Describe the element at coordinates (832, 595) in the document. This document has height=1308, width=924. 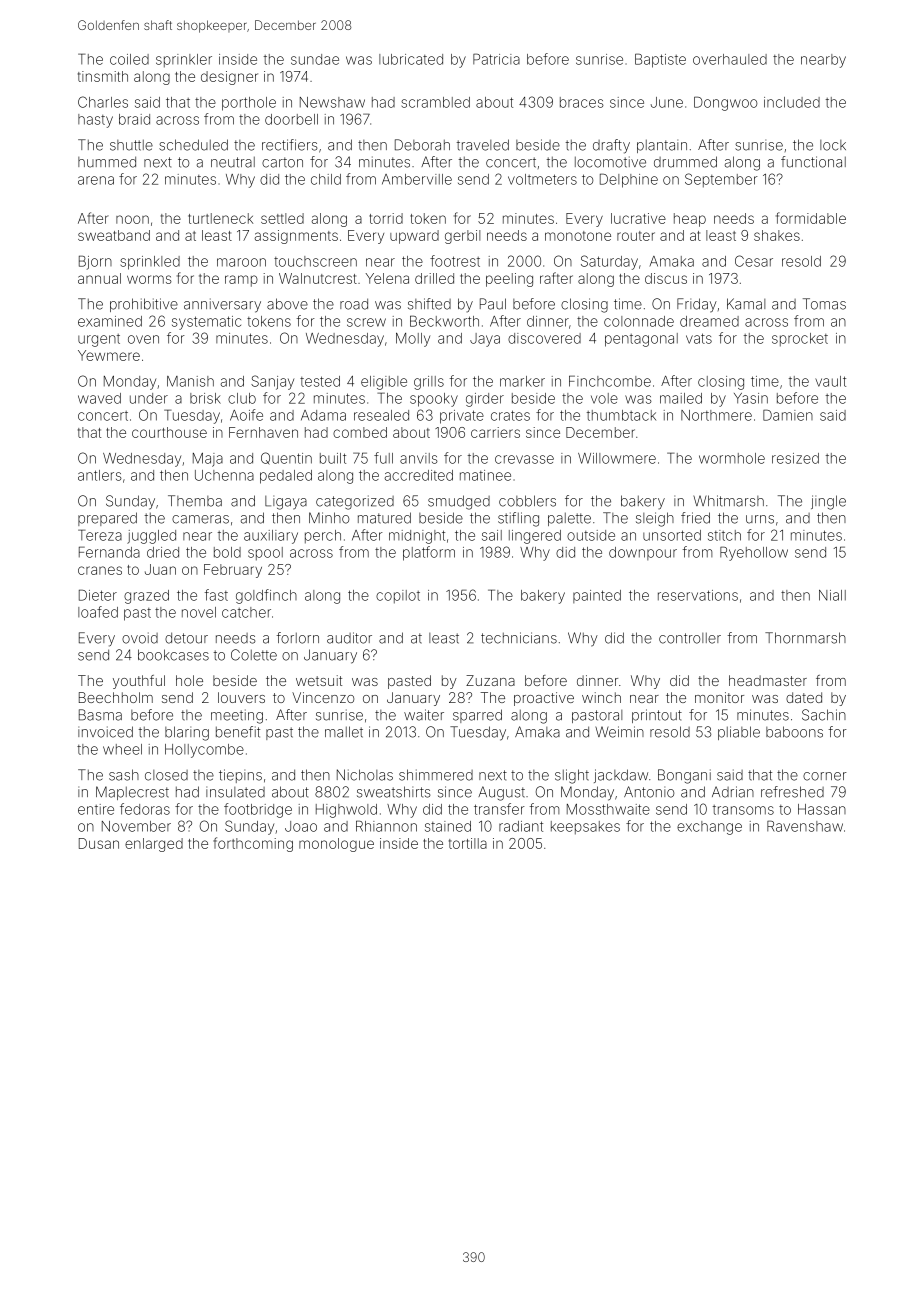
I see `Niall` at that location.
